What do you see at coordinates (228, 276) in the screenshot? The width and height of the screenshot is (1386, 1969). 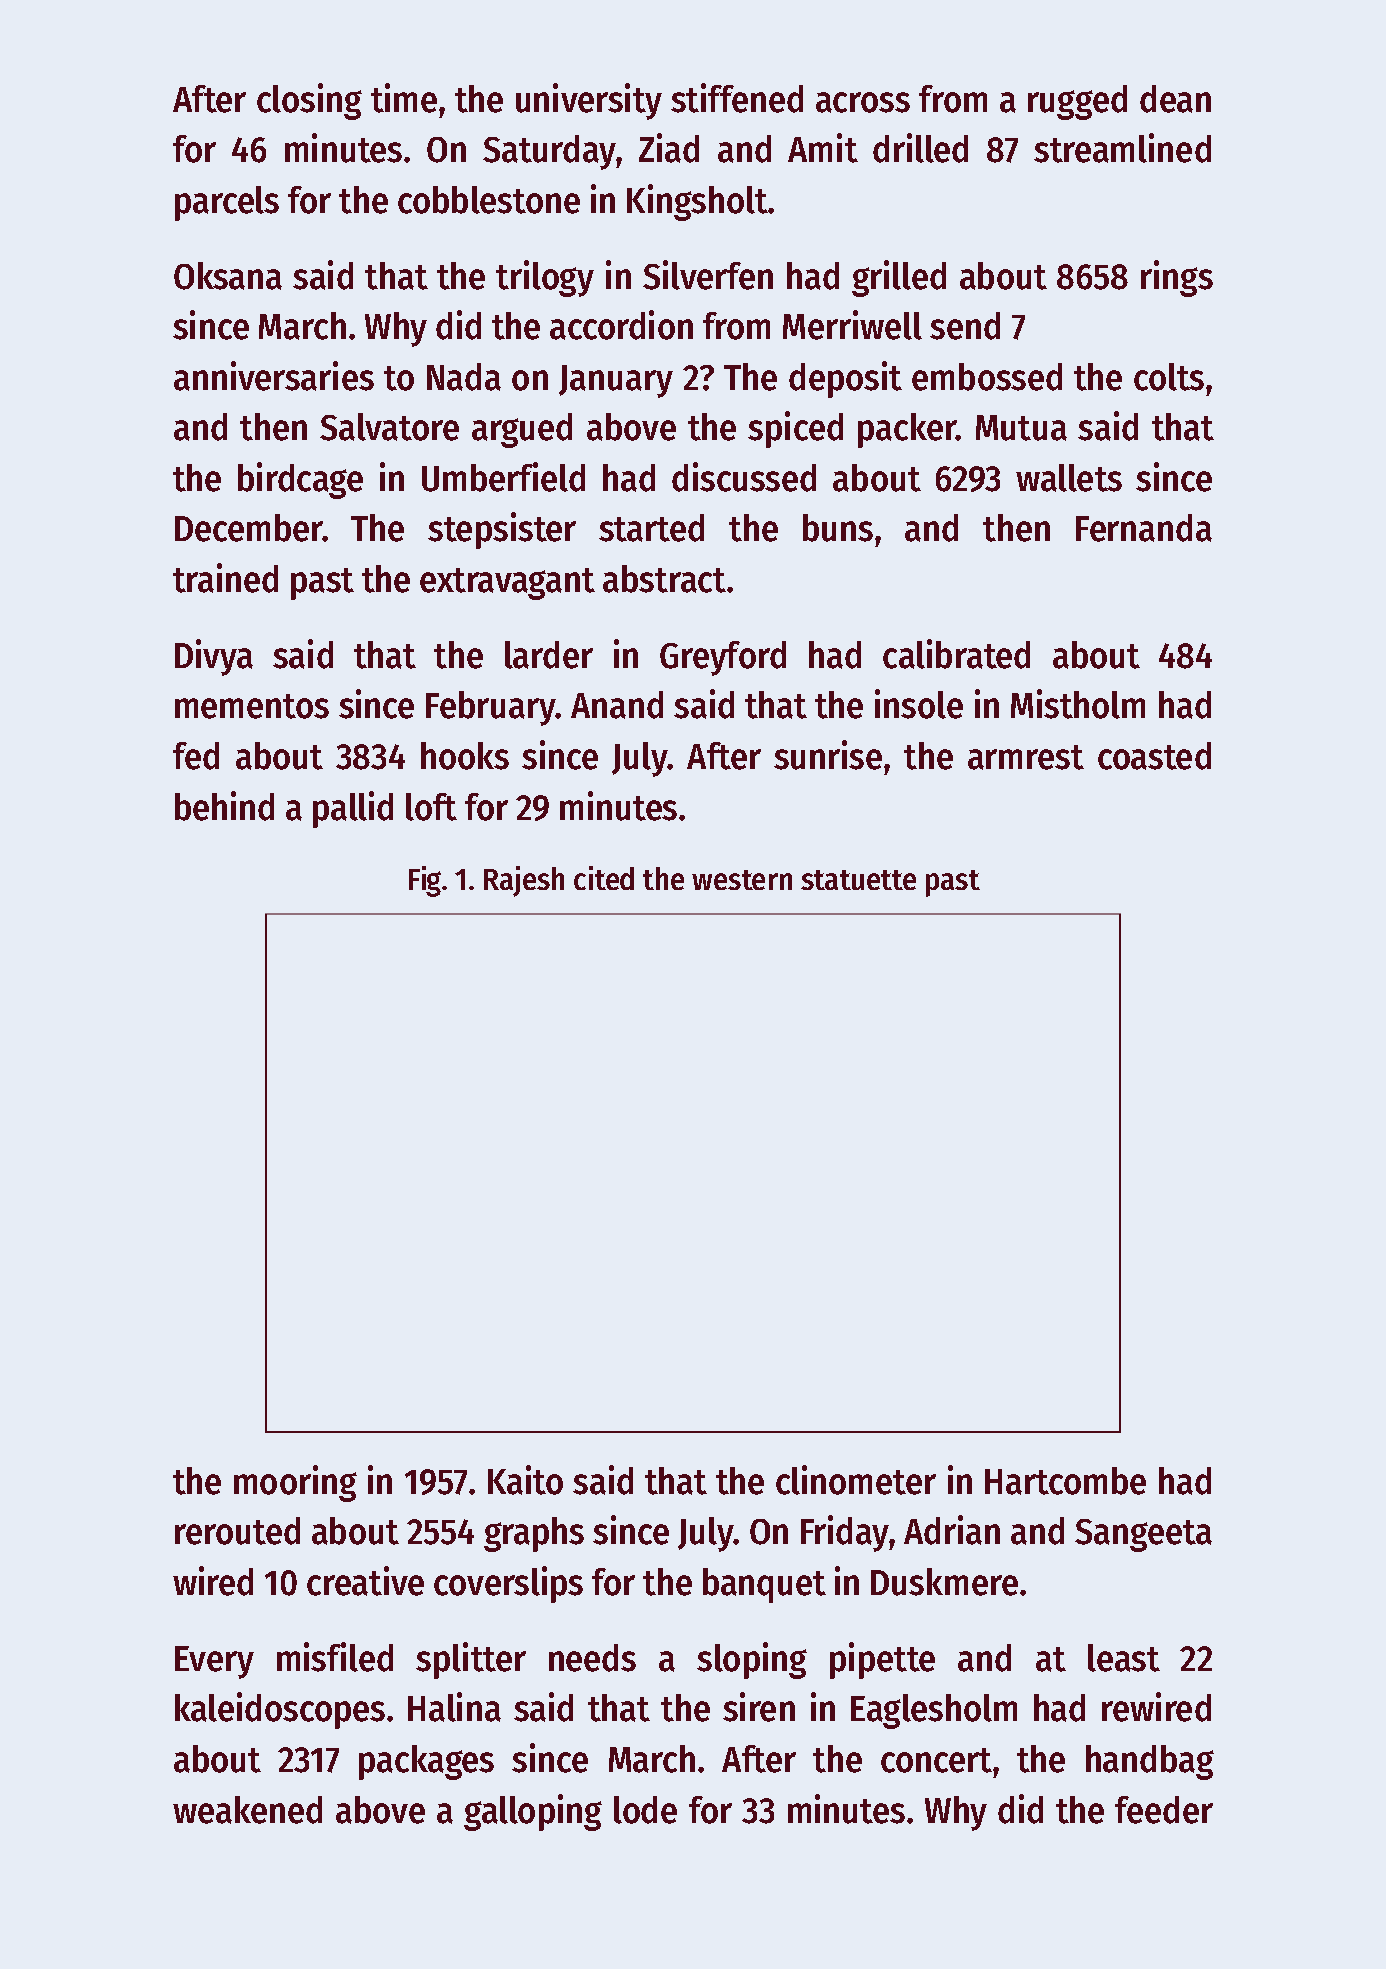 I see `Oksana` at bounding box center [228, 276].
